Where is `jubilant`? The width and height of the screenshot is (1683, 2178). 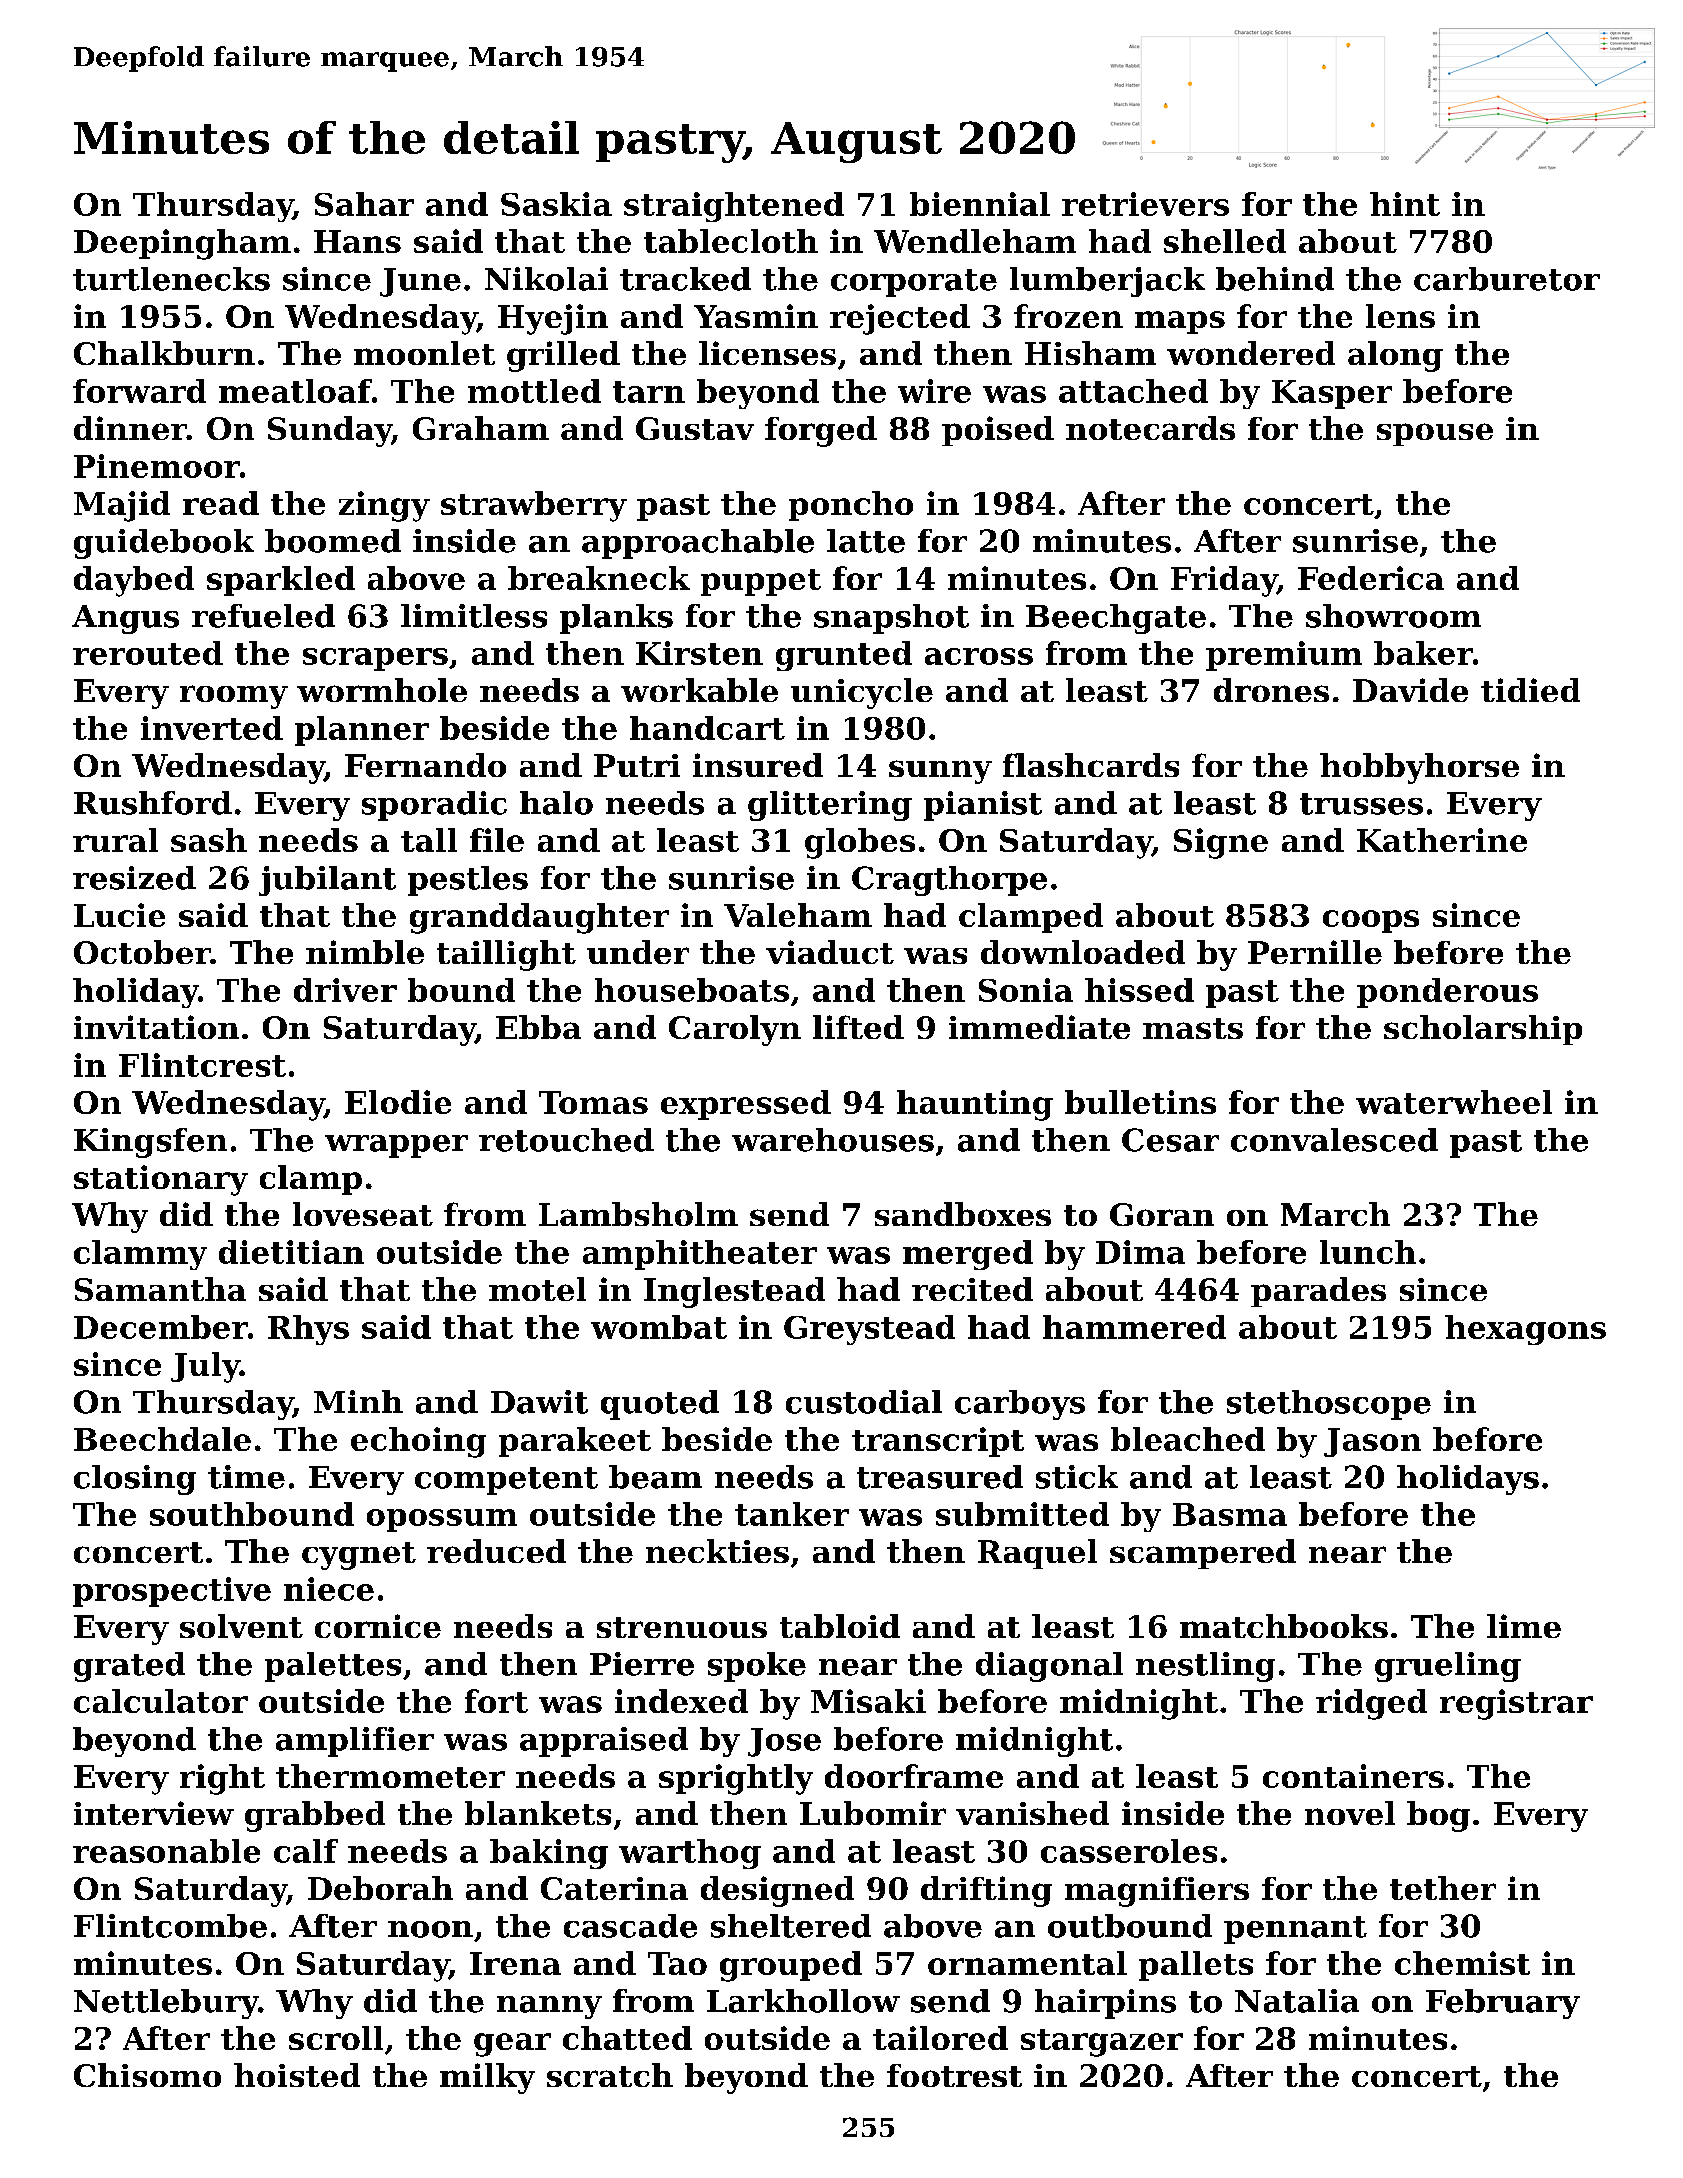 jubilant is located at coordinates (327, 881).
